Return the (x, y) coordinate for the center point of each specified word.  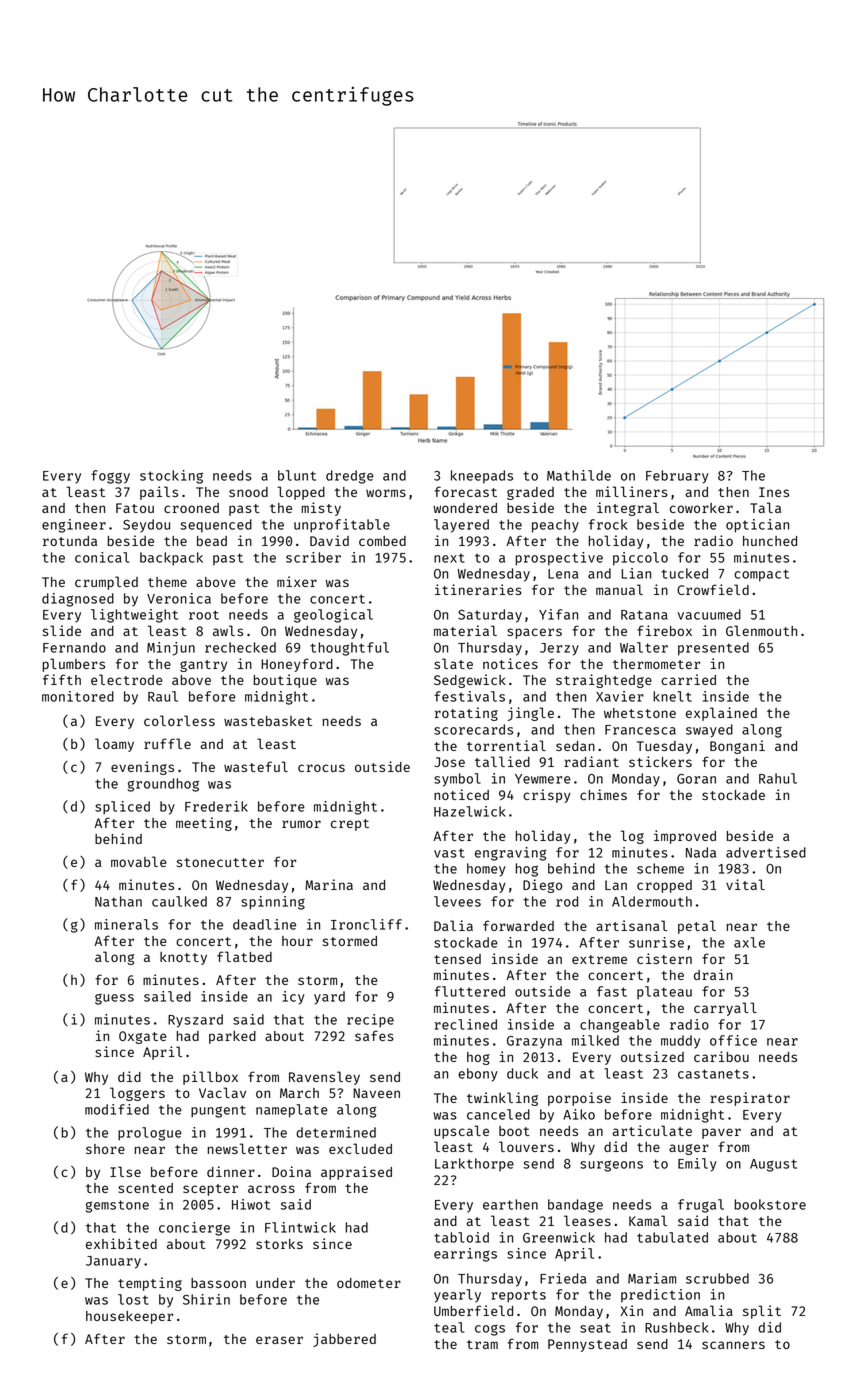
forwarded (518, 925)
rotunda (70, 541)
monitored (78, 696)
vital (745, 884)
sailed (167, 996)
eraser (279, 1340)
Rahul (778, 778)
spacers (534, 633)
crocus (321, 768)
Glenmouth (761, 630)
